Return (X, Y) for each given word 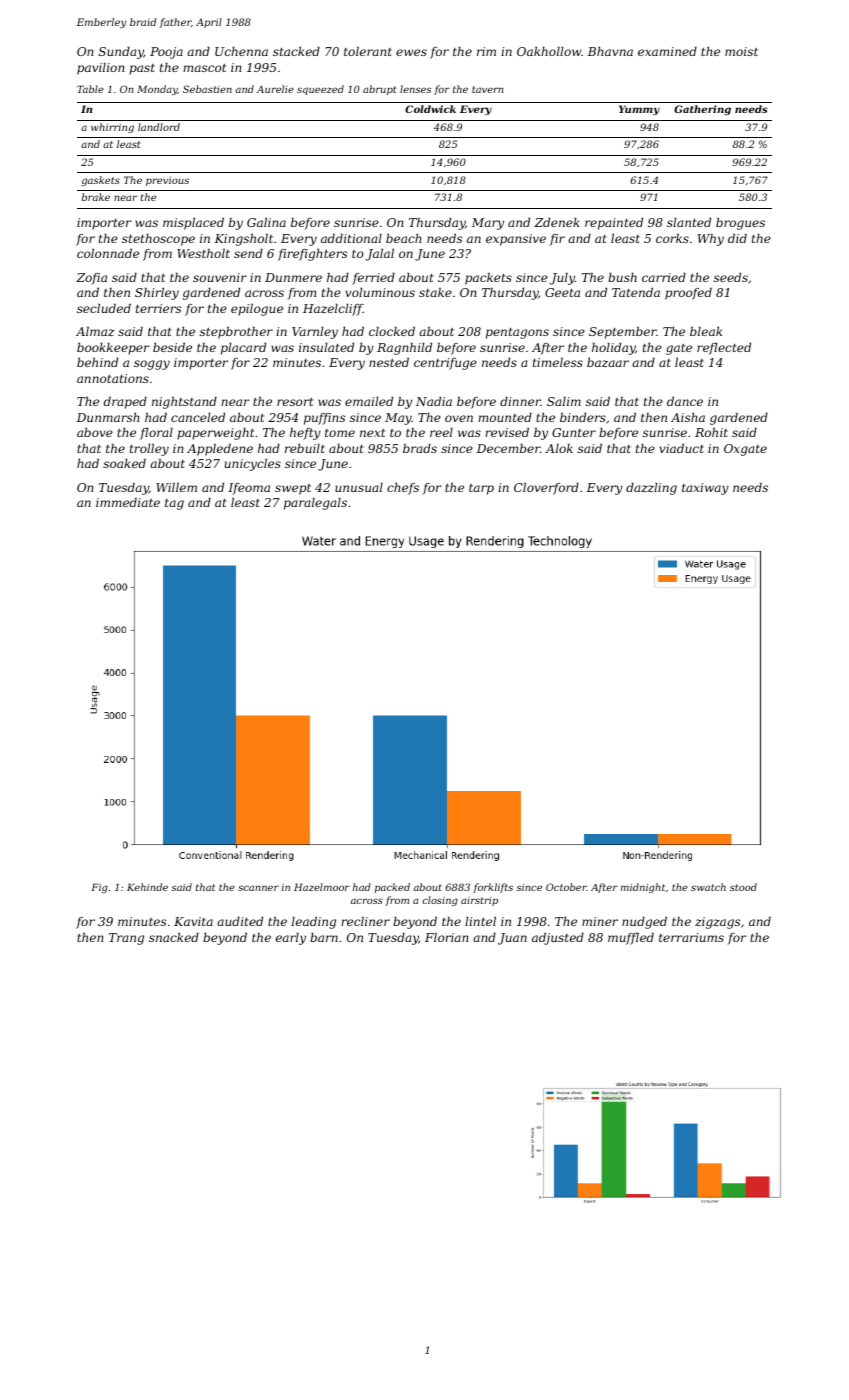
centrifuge (445, 364)
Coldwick (430, 109)
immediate (128, 502)
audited (240, 921)
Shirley (157, 294)
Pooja (166, 53)
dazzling (651, 489)
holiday (613, 349)
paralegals (315, 504)
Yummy (639, 110)
